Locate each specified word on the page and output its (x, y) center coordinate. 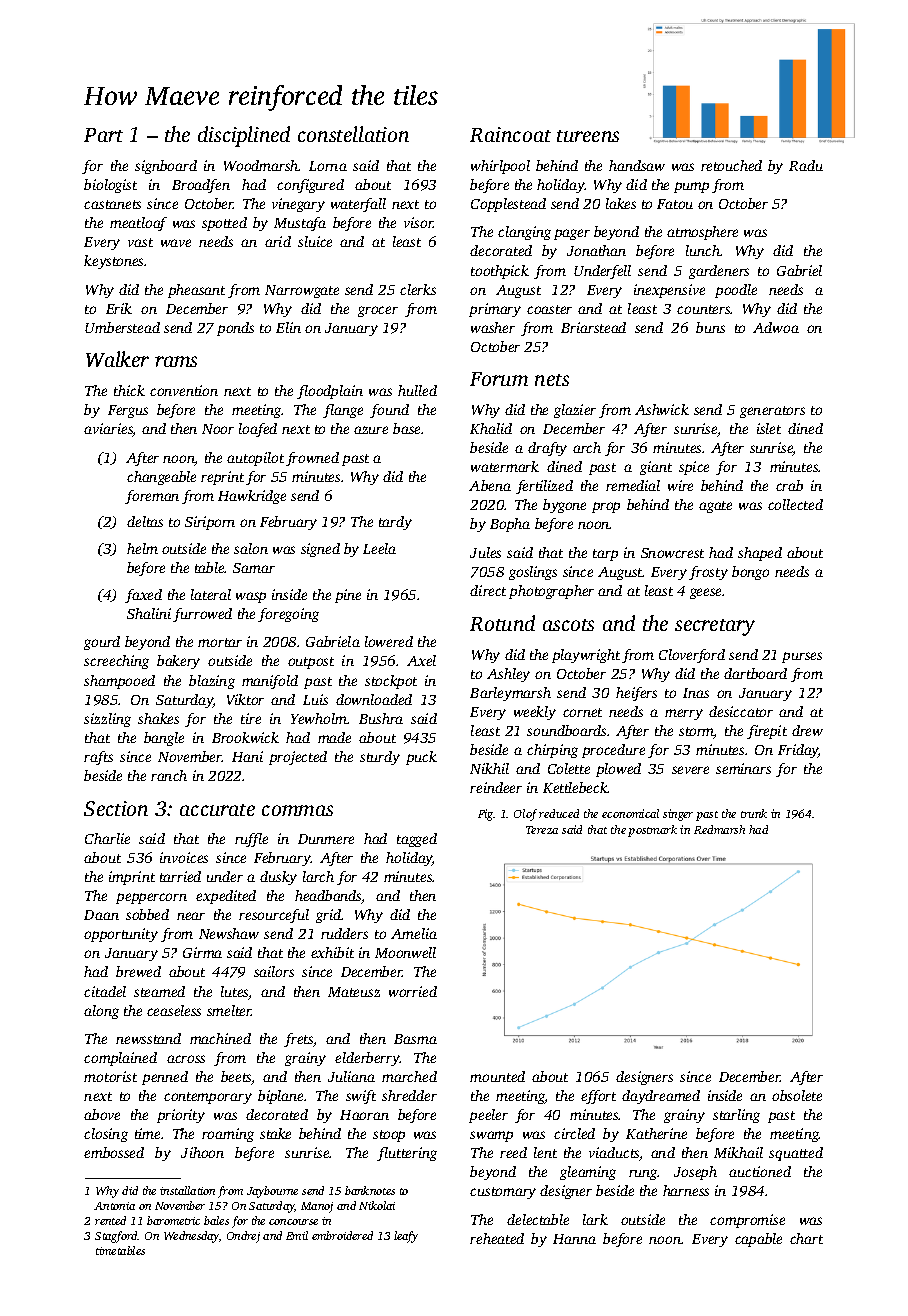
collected (795, 504)
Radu (806, 165)
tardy (395, 523)
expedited (226, 897)
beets (236, 1078)
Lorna (328, 166)
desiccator (741, 711)
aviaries (108, 430)
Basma (415, 1039)
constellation (353, 134)
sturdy (380, 758)
